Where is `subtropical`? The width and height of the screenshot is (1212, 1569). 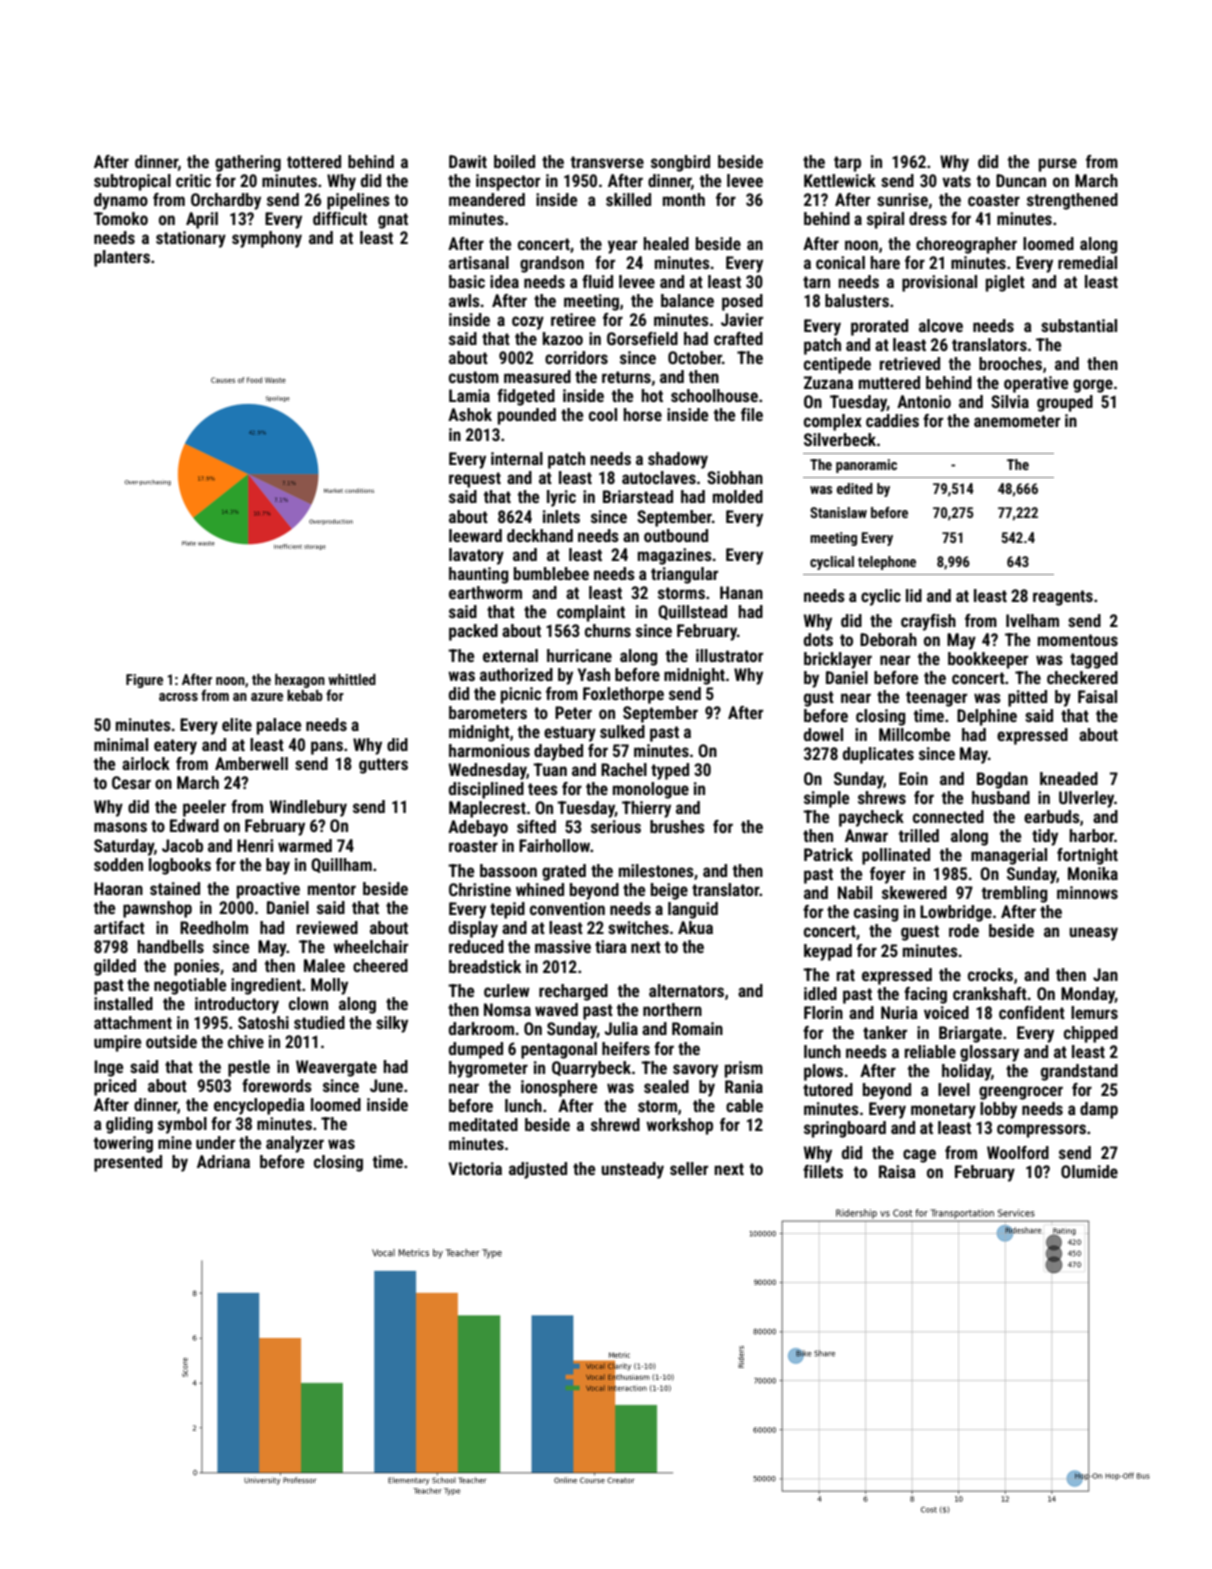 subtropical is located at coordinates (132, 182).
